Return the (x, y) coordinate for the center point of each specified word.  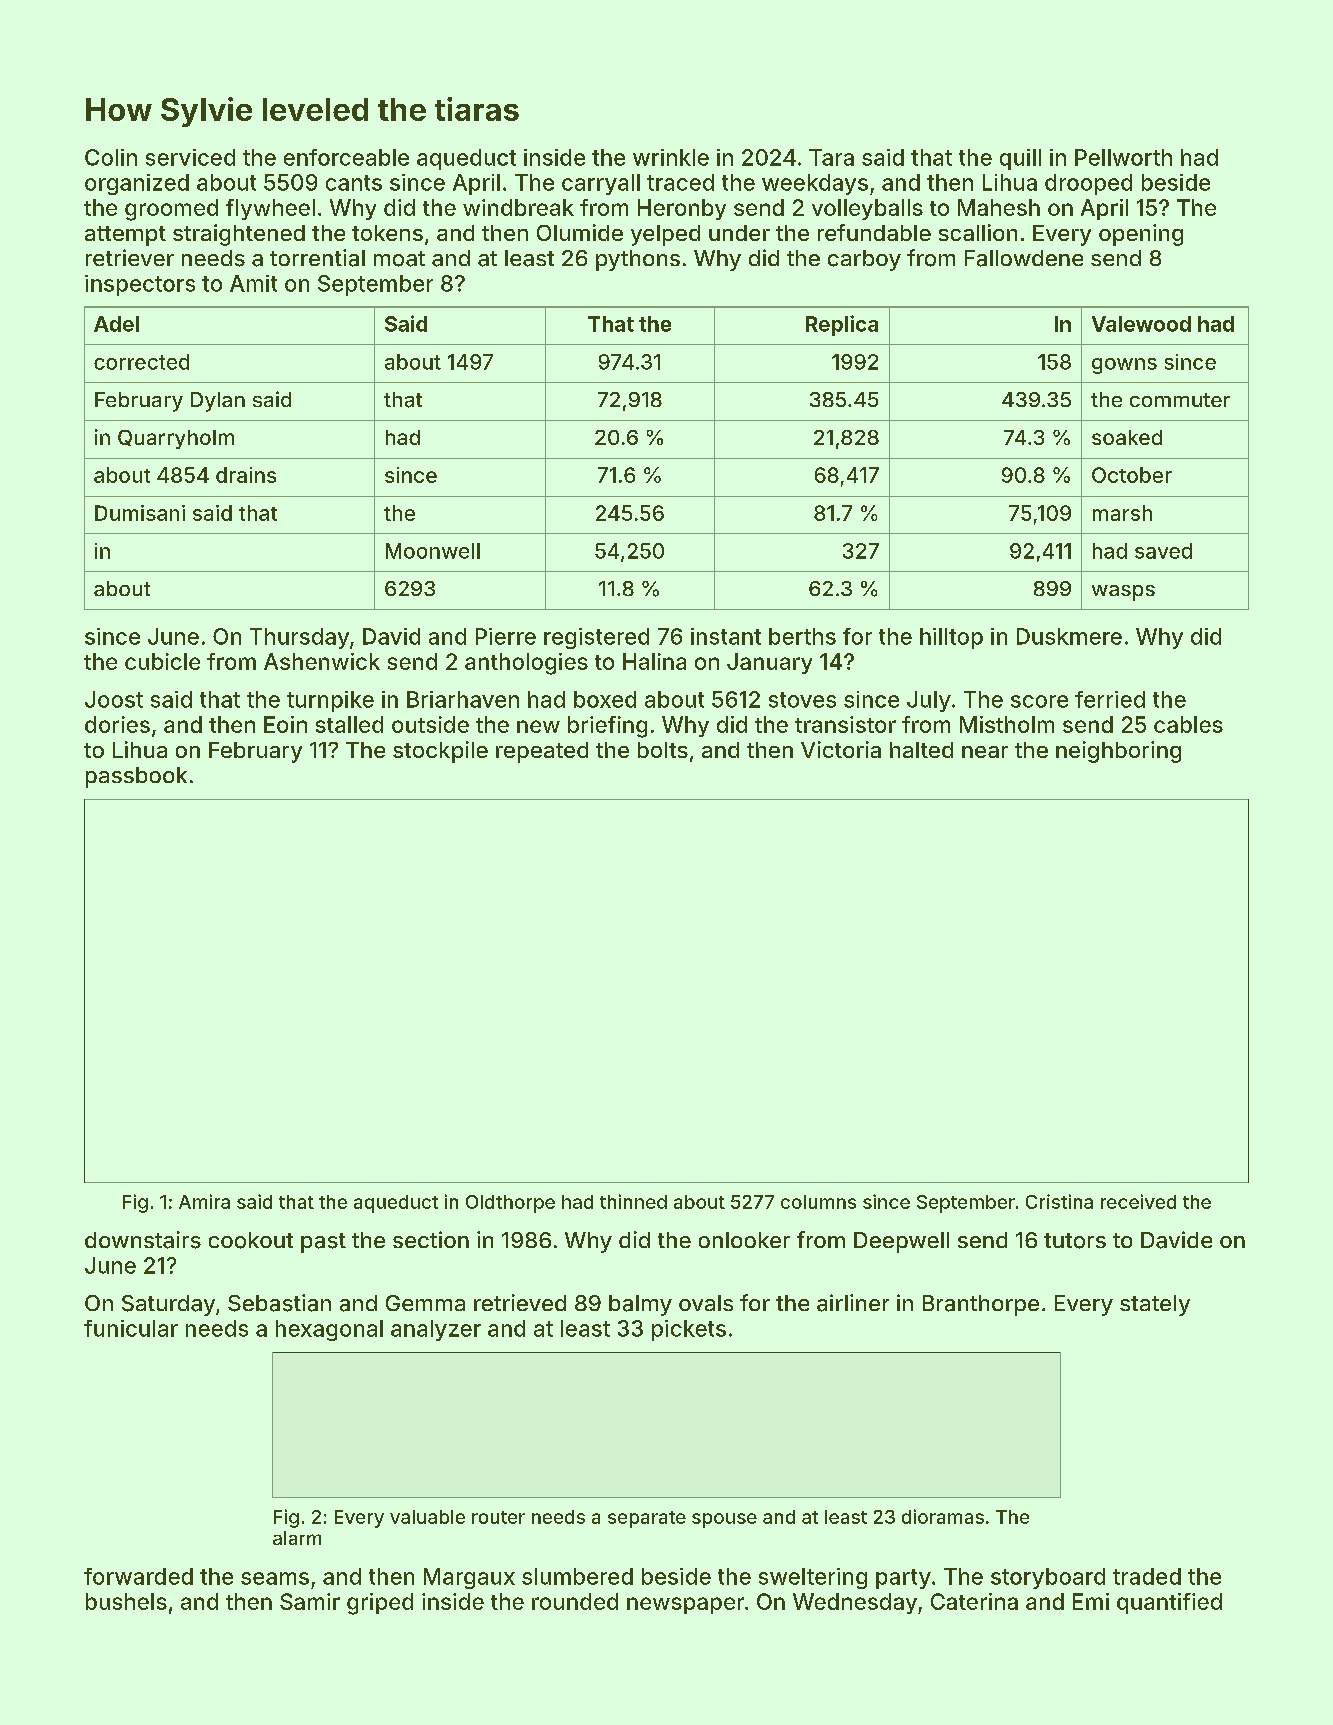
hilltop (951, 638)
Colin (111, 157)
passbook (136, 777)
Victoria (841, 749)
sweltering (813, 1578)
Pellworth (1123, 157)
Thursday (299, 638)
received (1138, 1201)
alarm (297, 1538)
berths (802, 636)
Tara (831, 157)
